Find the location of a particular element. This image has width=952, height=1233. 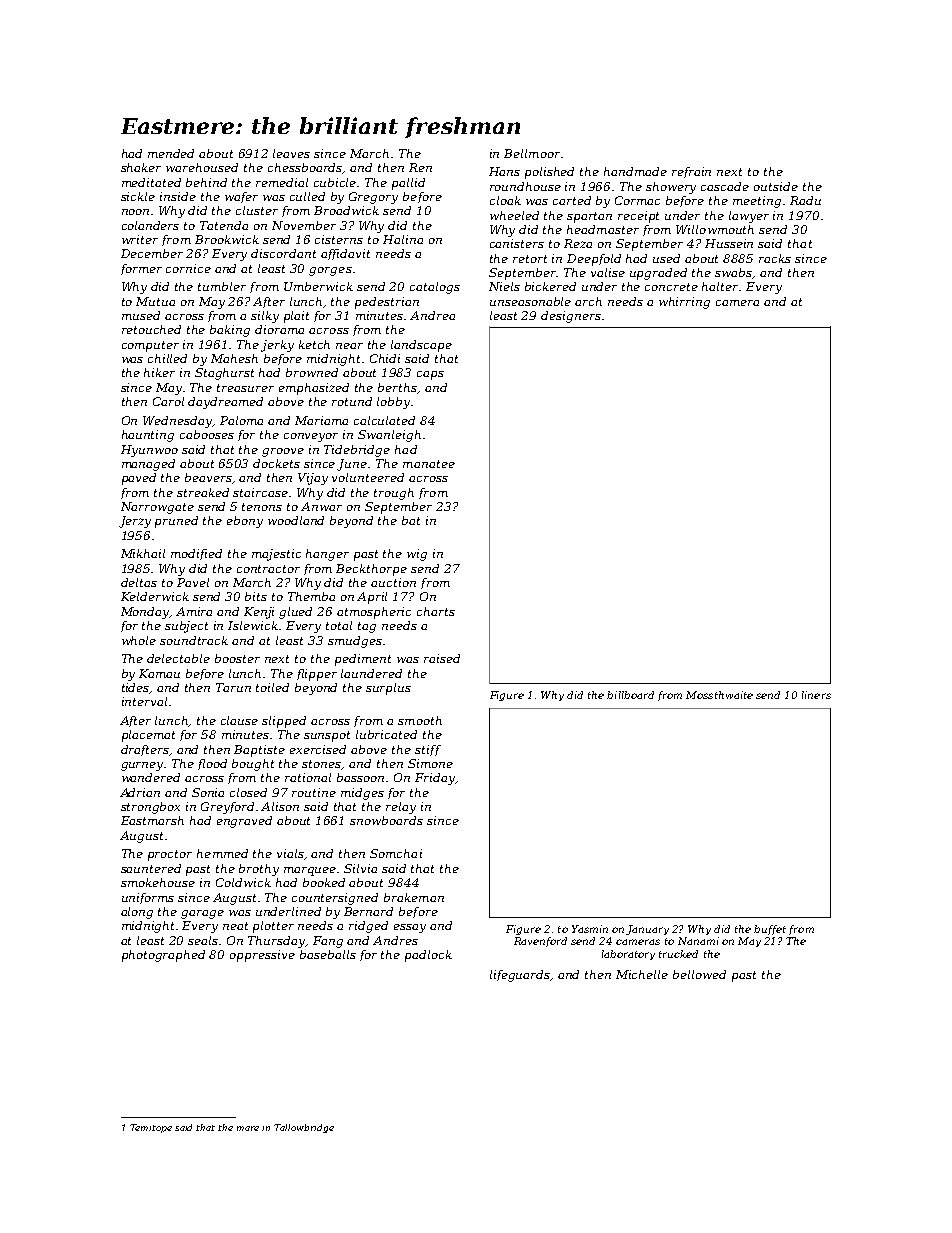

caps is located at coordinates (430, 375).
